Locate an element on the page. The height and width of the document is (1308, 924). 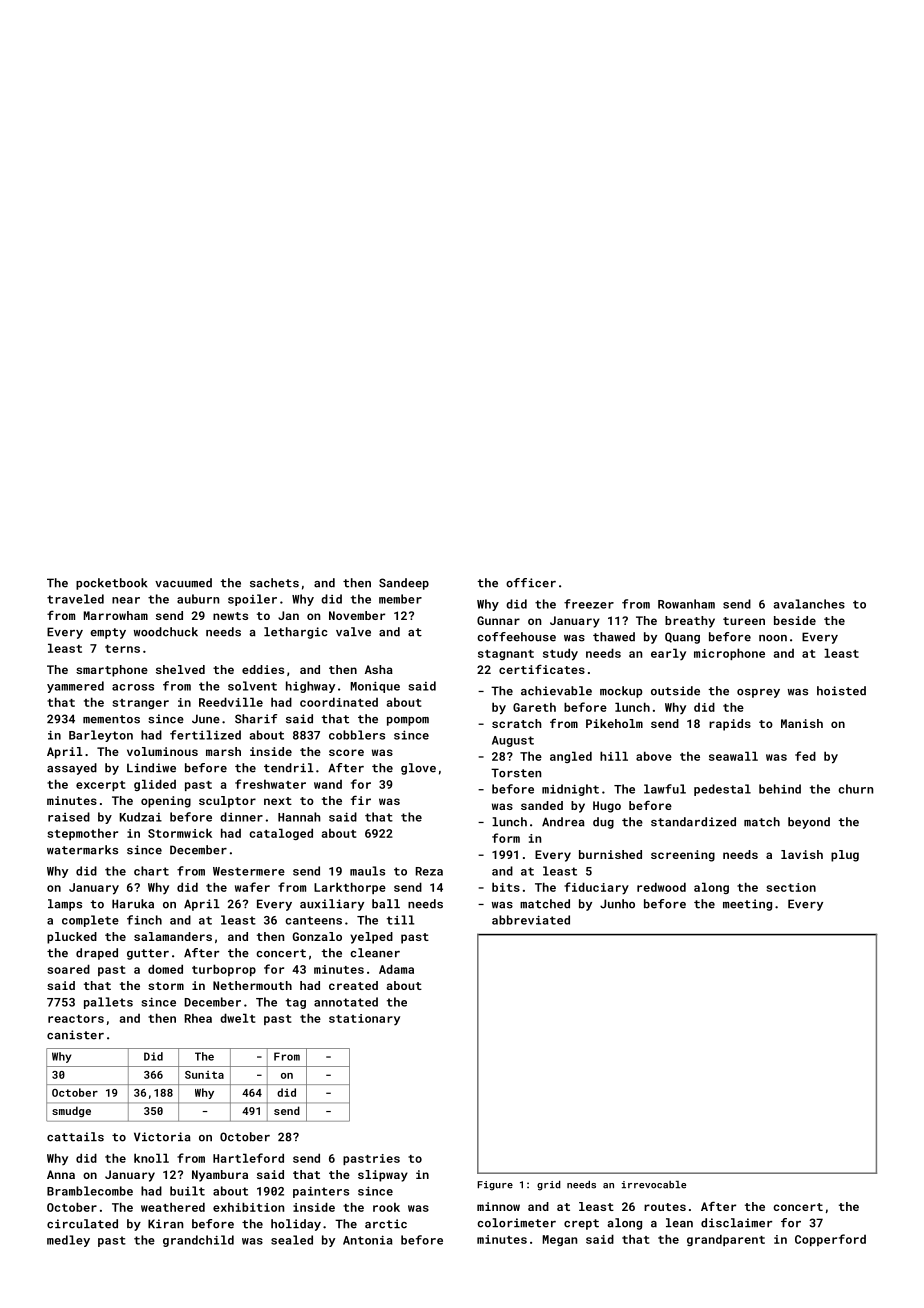
rapids is located at coordinates (730, 725).
